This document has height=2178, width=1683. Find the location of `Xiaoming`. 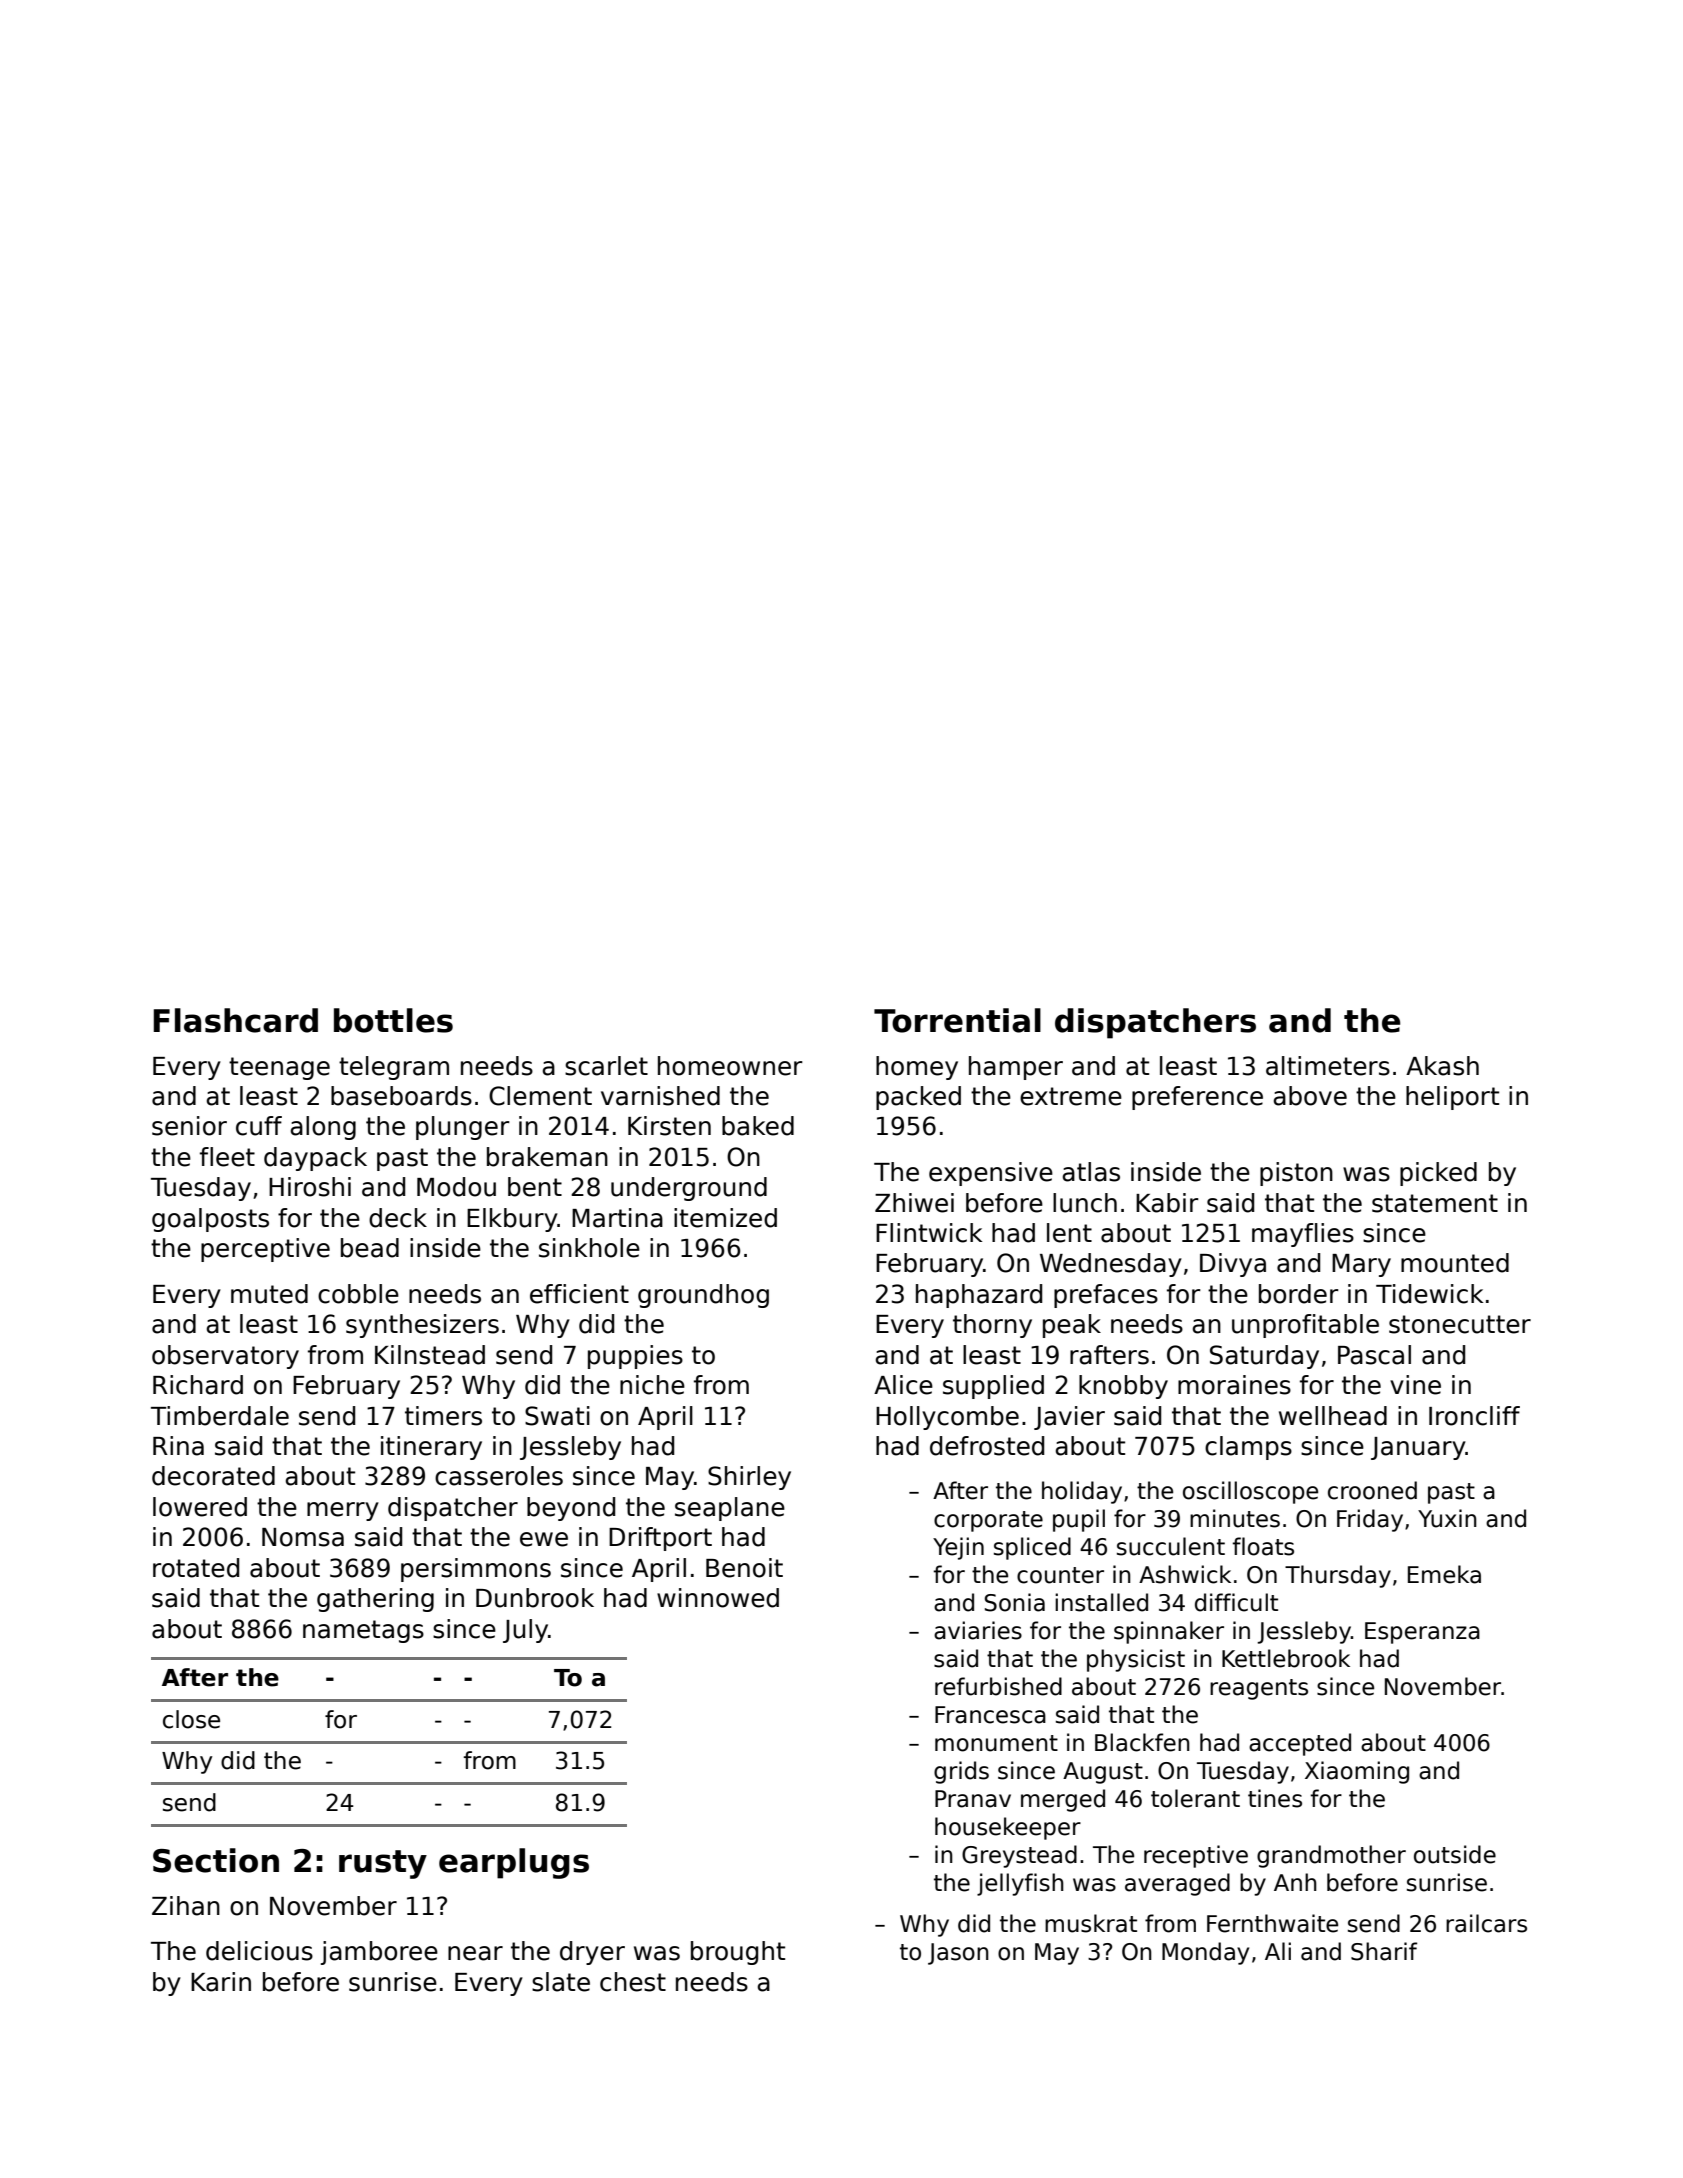

Xiaoming is located at coordinates (1357, 1772).
